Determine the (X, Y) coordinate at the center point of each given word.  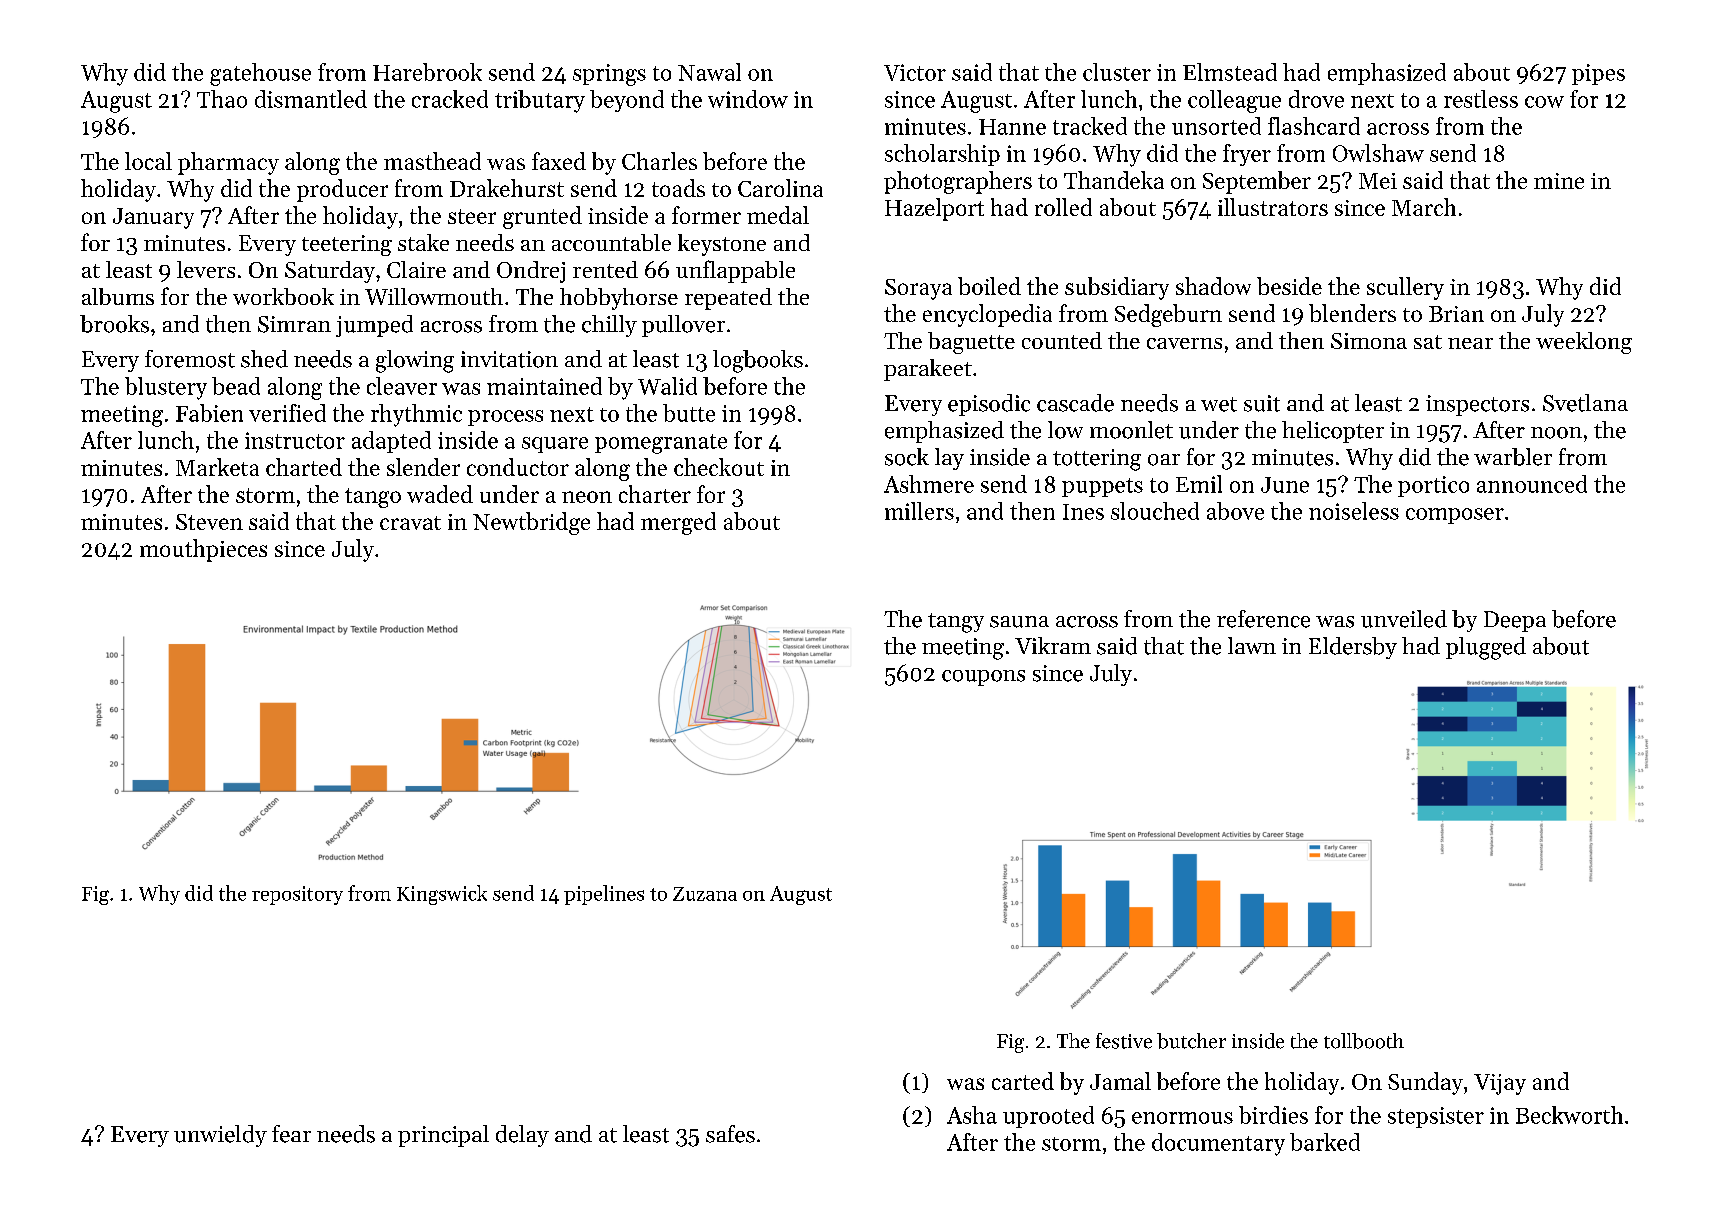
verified (287, 413)
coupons (983, 678)
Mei (1378, 181)
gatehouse (260, 74)
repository (297, 895)
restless (1481, 99)
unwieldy (220, 1136)
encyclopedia (987, 315)
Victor (915, 72)
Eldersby (1353, 648)
